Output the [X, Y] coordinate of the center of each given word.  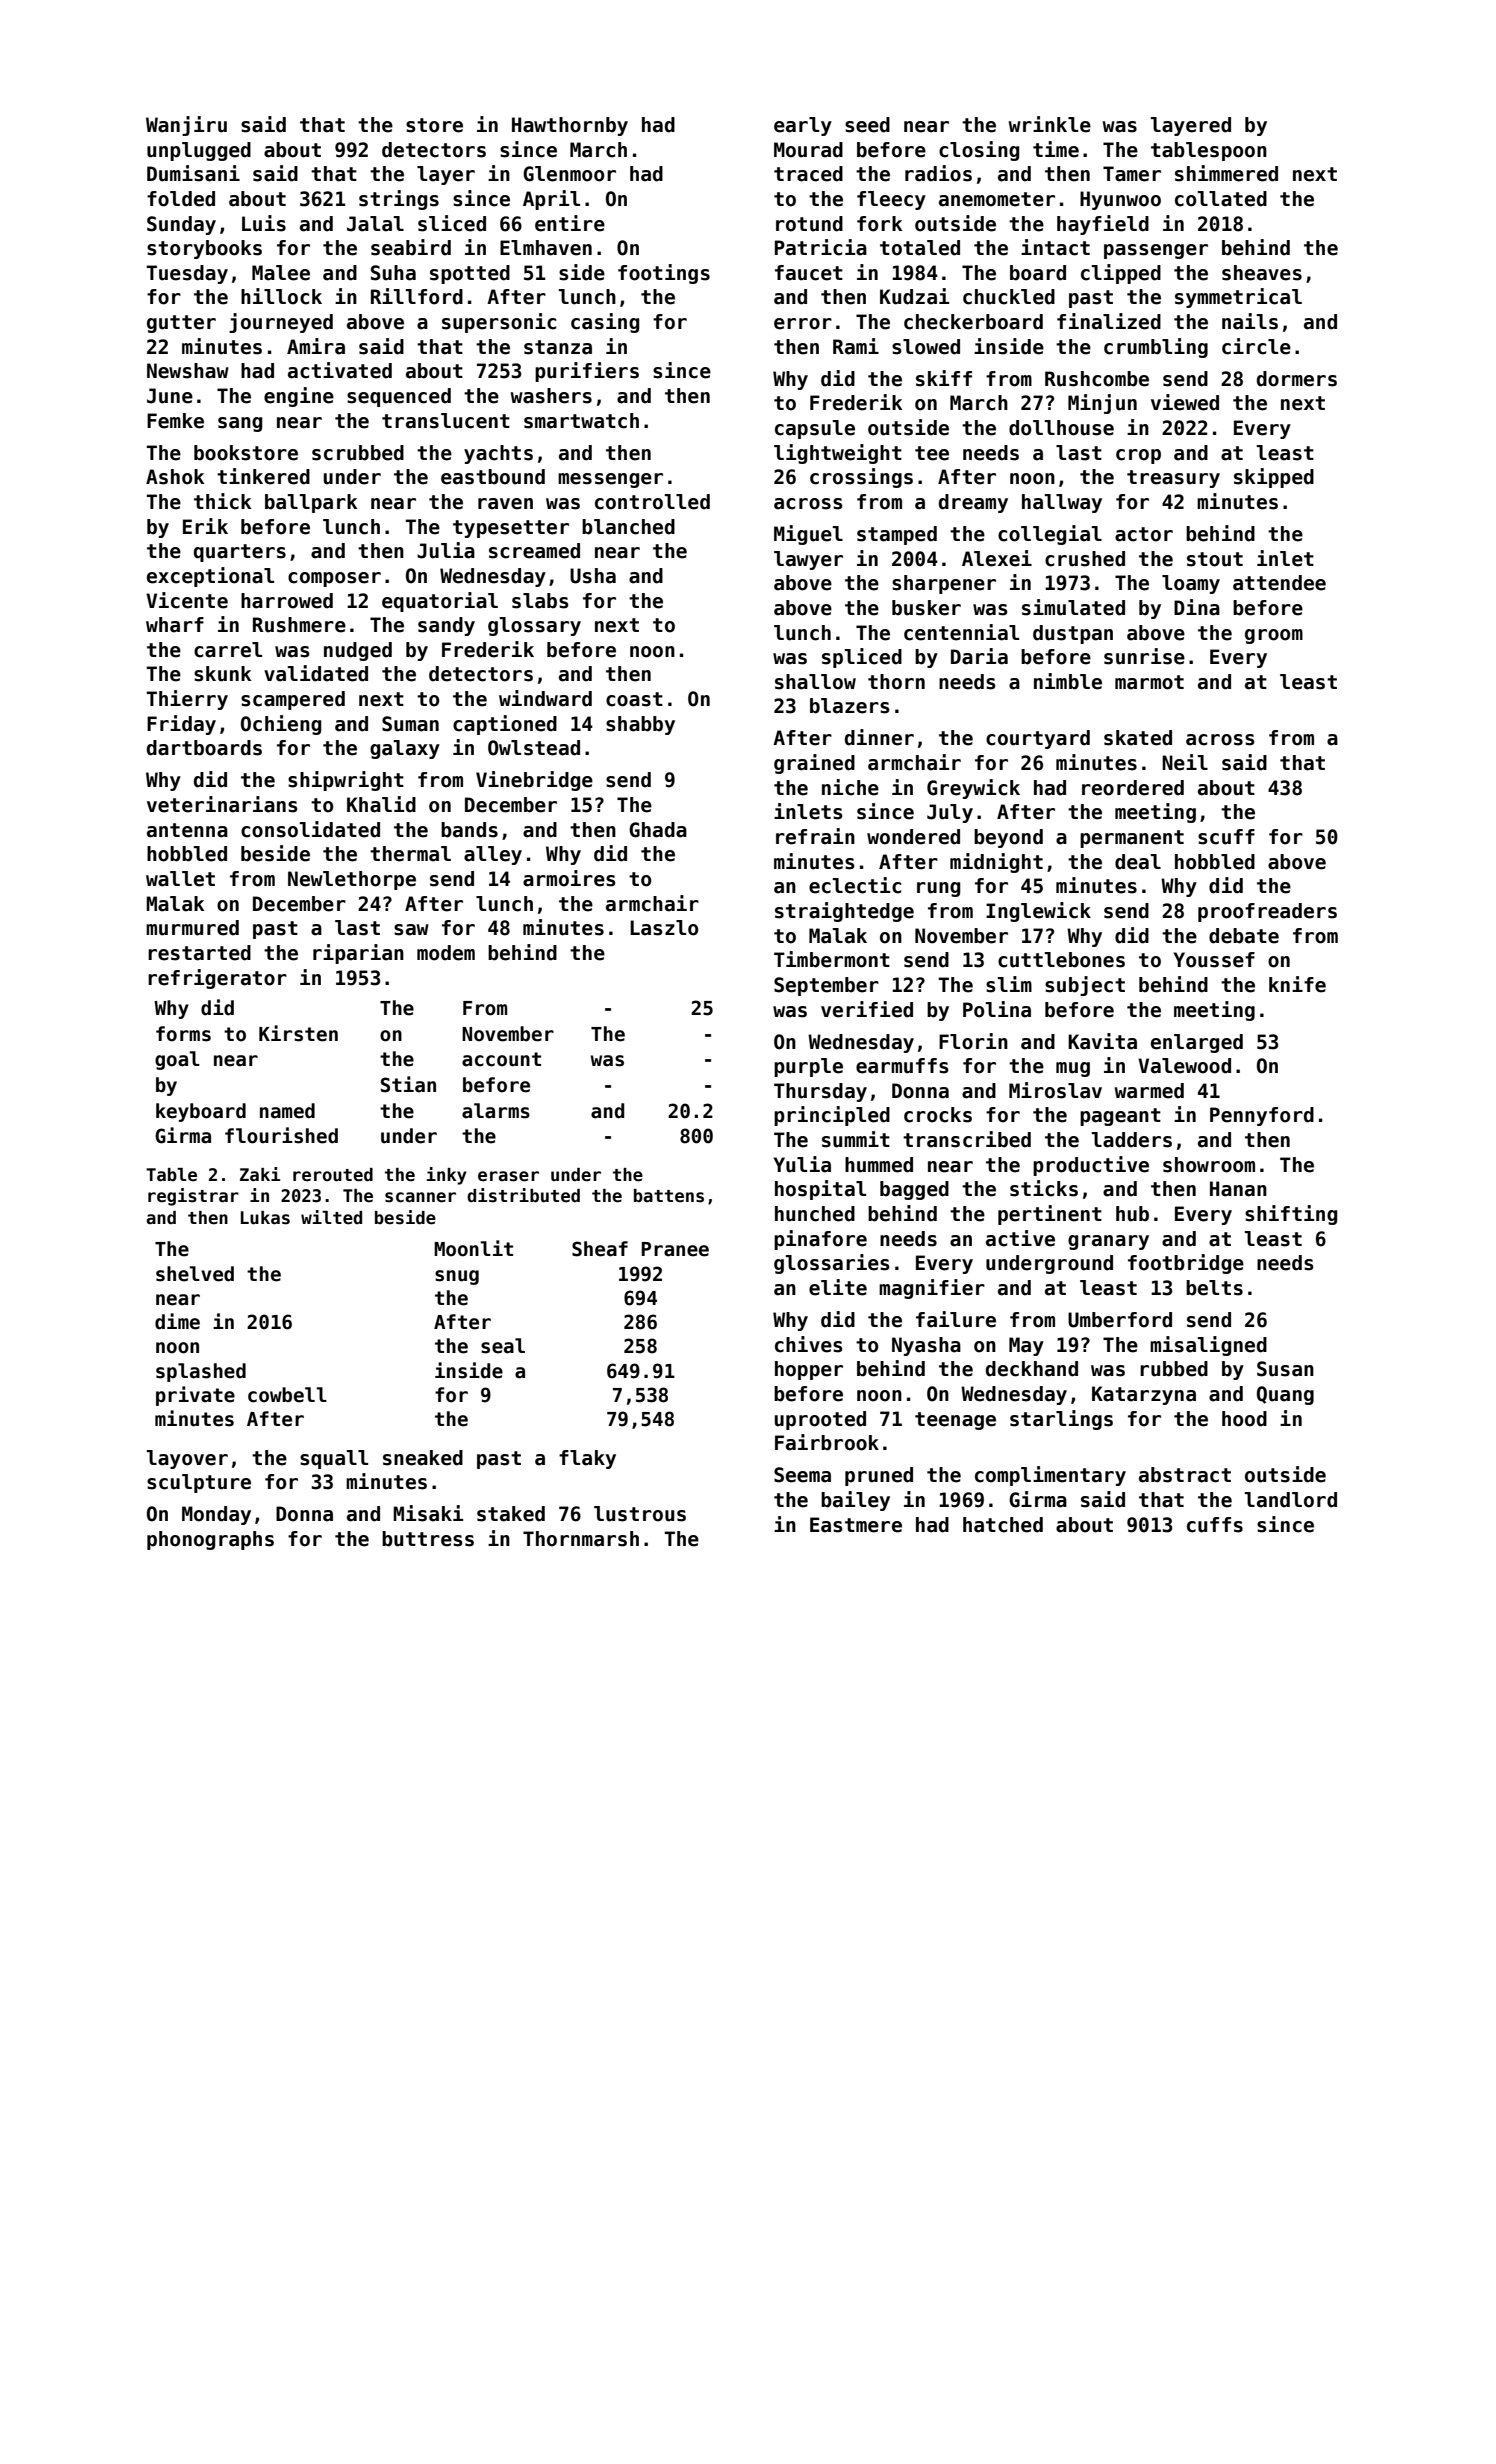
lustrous [640, 1514]
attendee [1279, 583]
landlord [1291, 1500]
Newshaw [188, 371]
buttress [428, 1539]
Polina [997, 1009]
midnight [996, 863]
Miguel [808, 535]
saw [411, 930]
